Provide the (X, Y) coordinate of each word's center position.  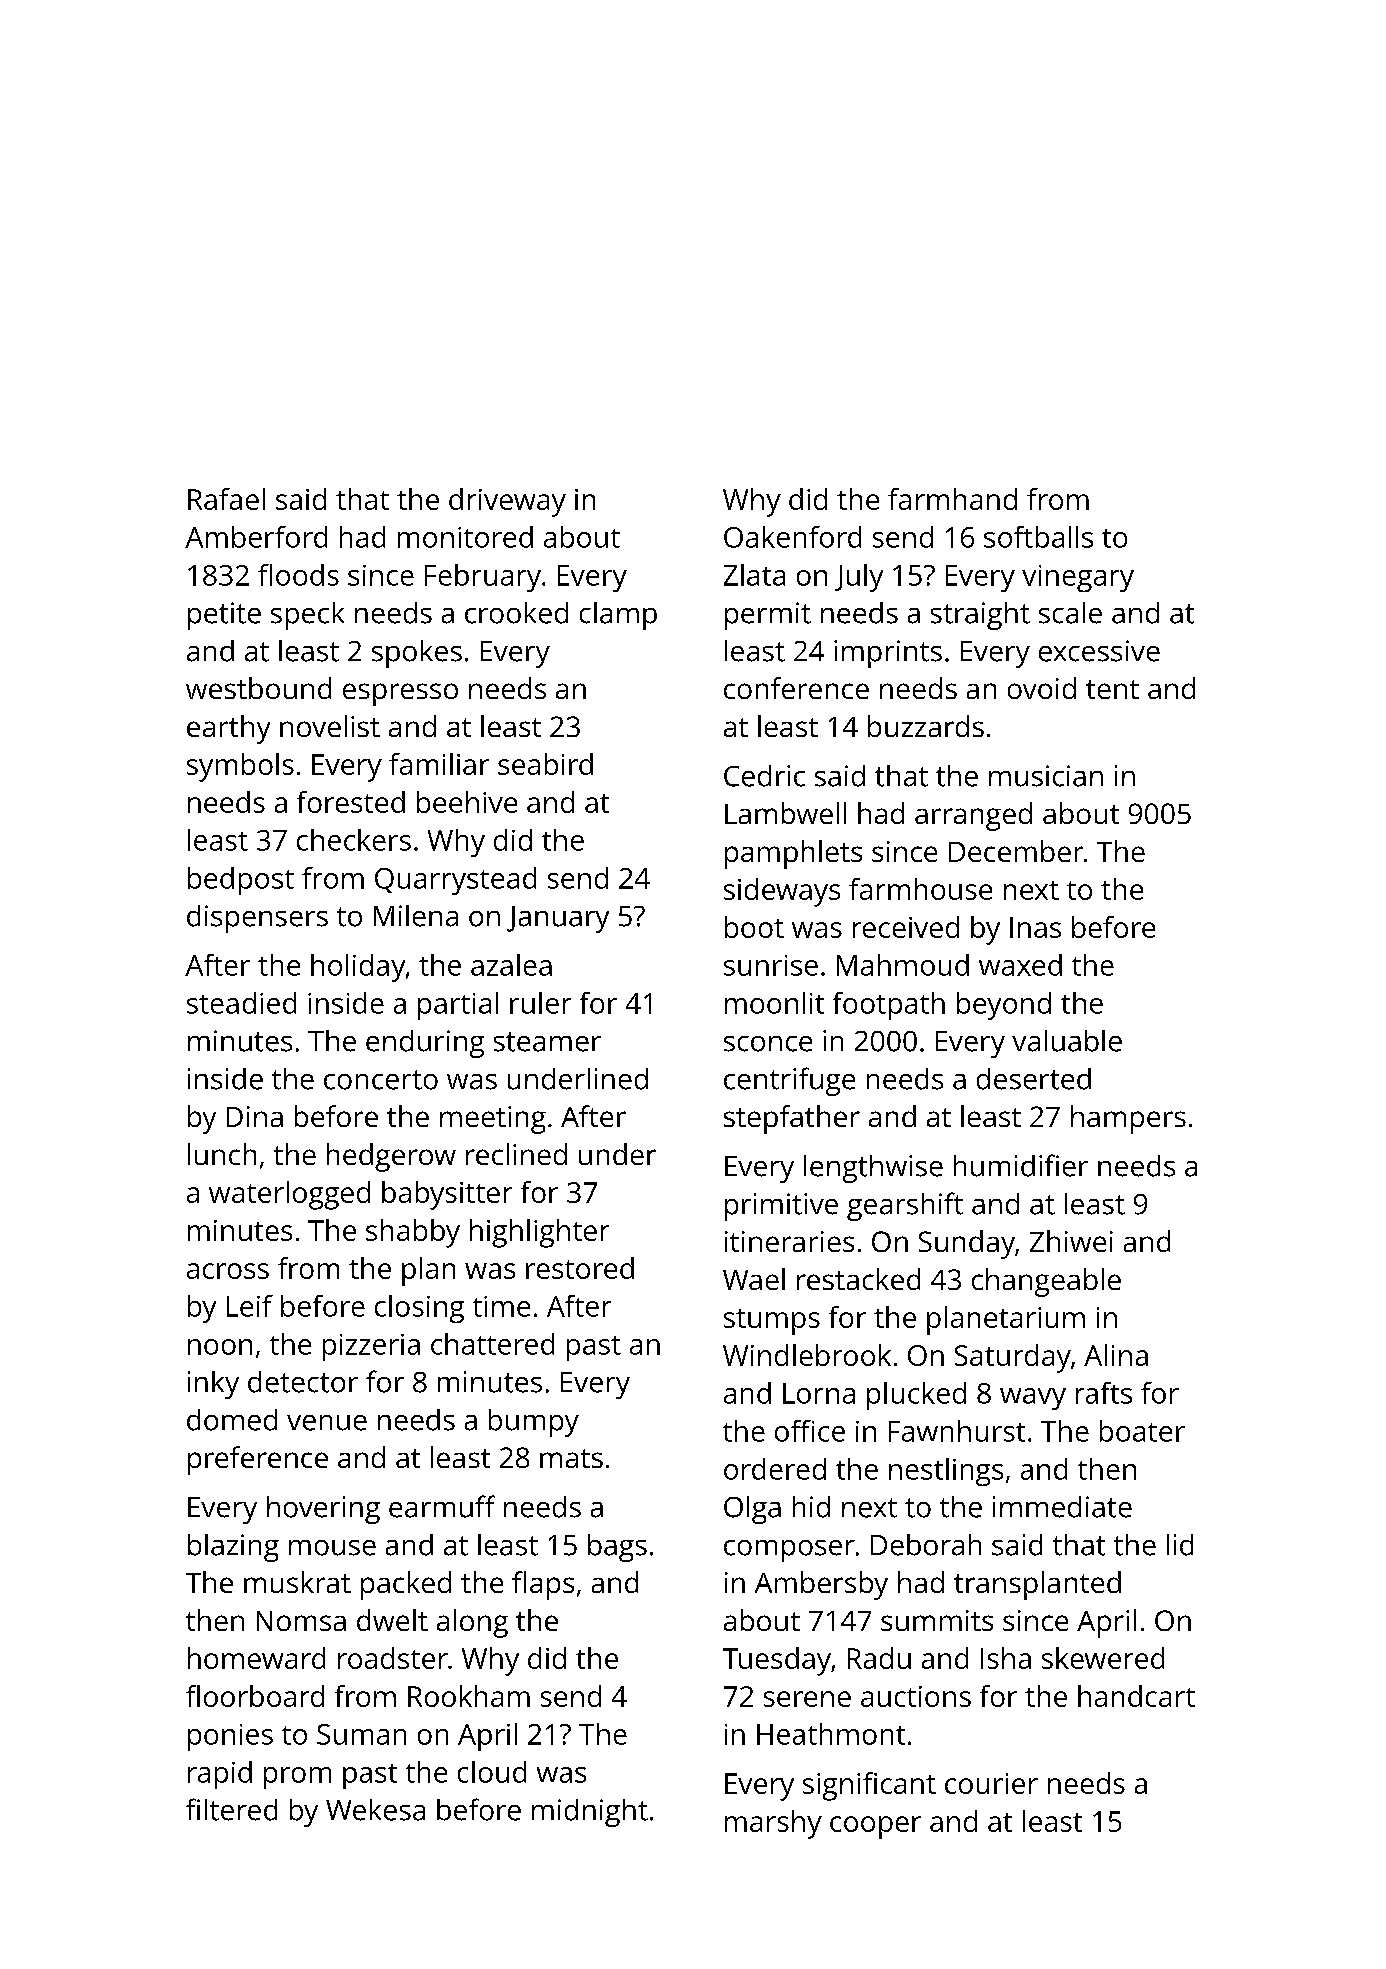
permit (768, 616)
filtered (231, 1809)
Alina (1116, 1355)
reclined (516, 1154)
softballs (1038, 537)
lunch (222, 1154)
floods (298, 575)
